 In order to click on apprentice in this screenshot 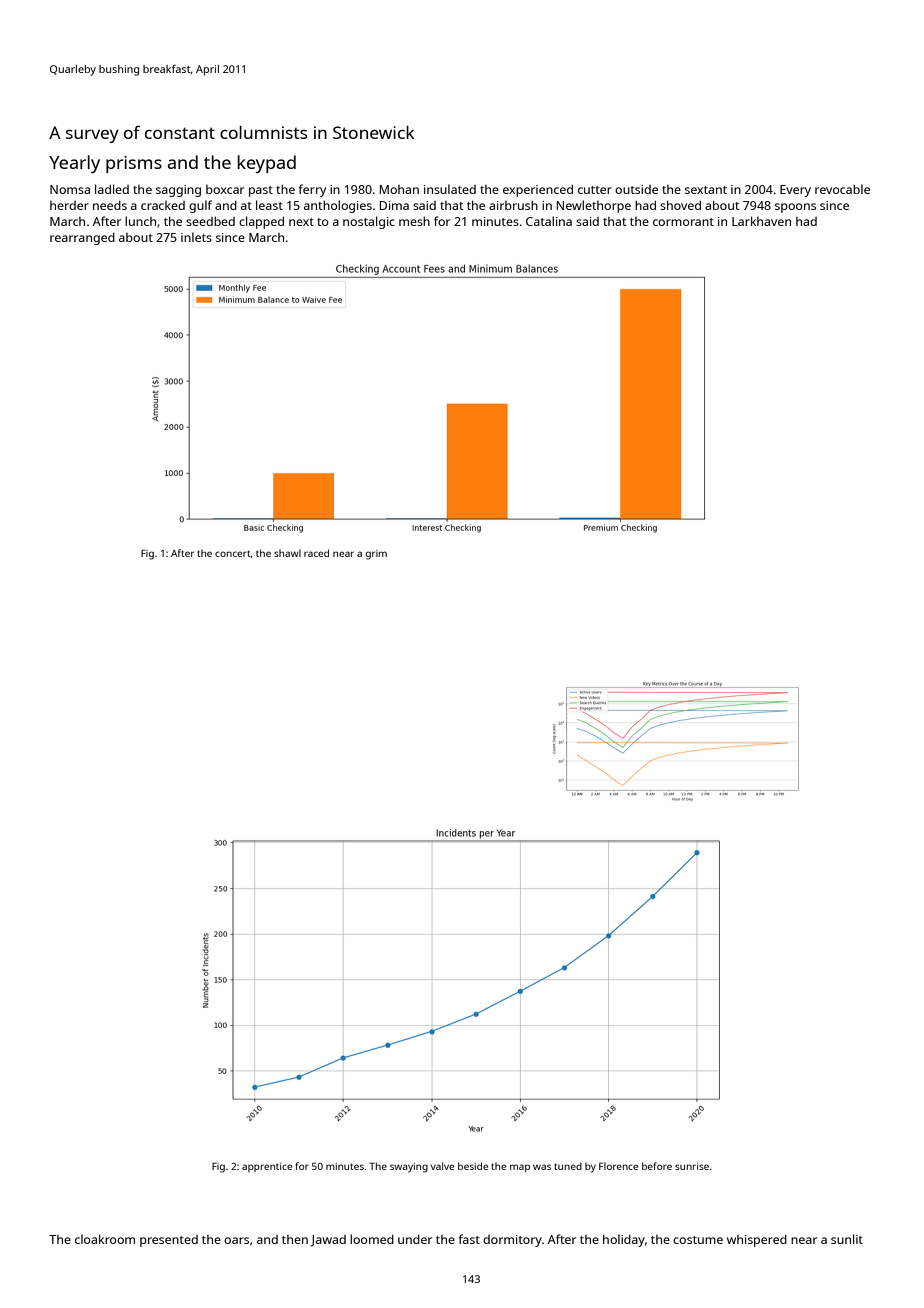, I will do `click(267, 1167)`.
